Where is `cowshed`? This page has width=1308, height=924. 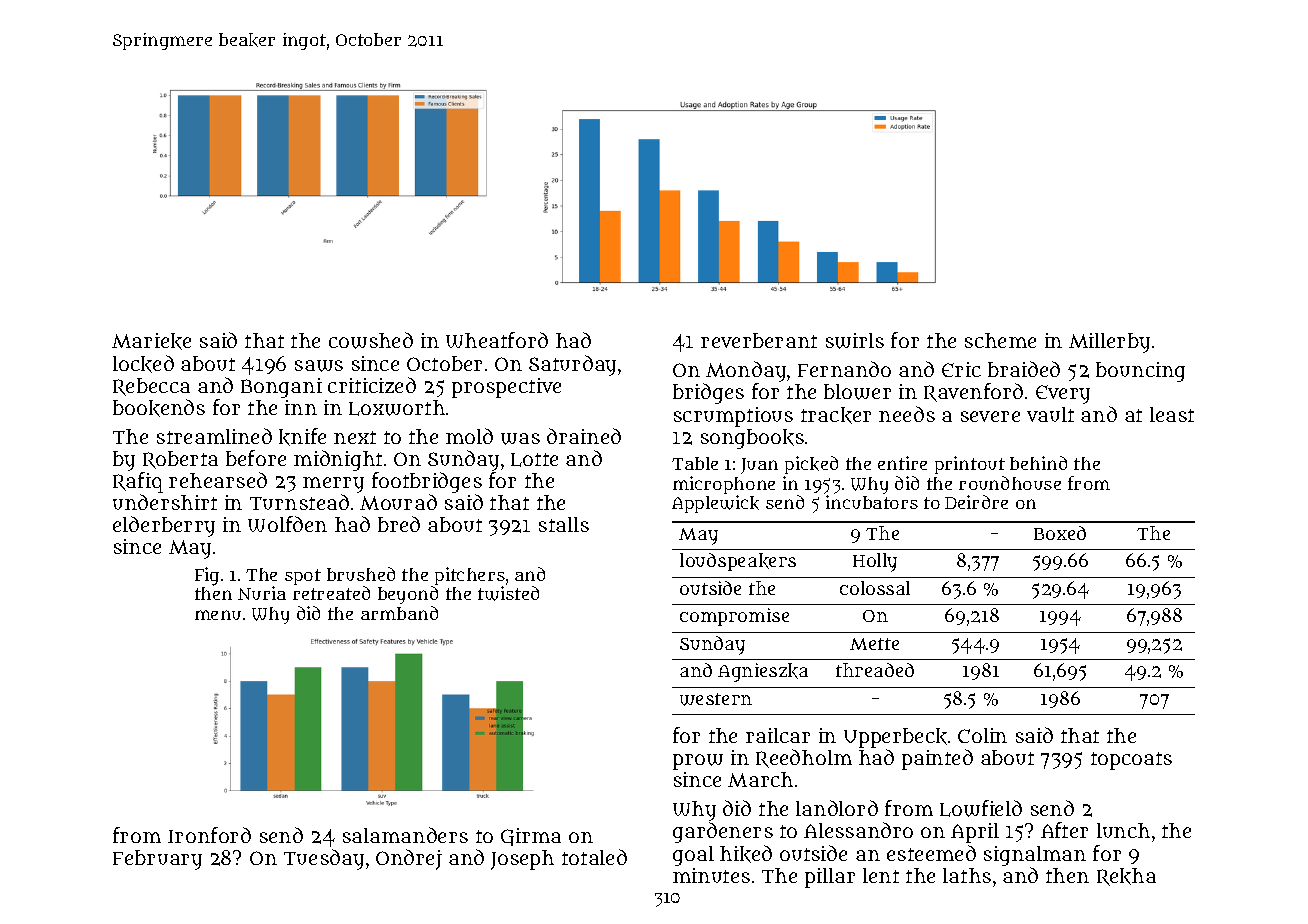
cowshed is located at coordinates (371, 340).
